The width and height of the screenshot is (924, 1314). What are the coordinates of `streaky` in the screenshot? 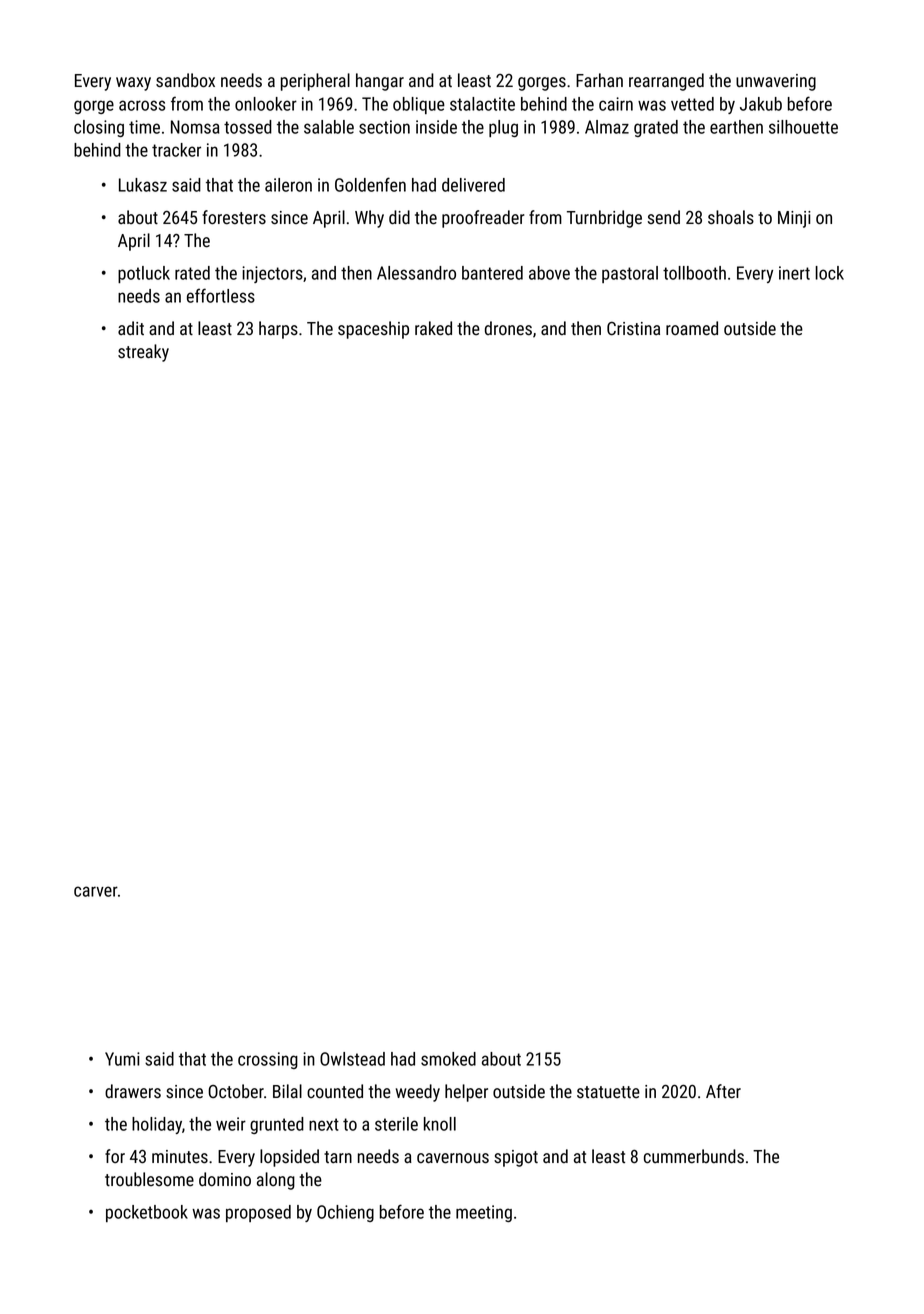 It's located at (143, 353).
